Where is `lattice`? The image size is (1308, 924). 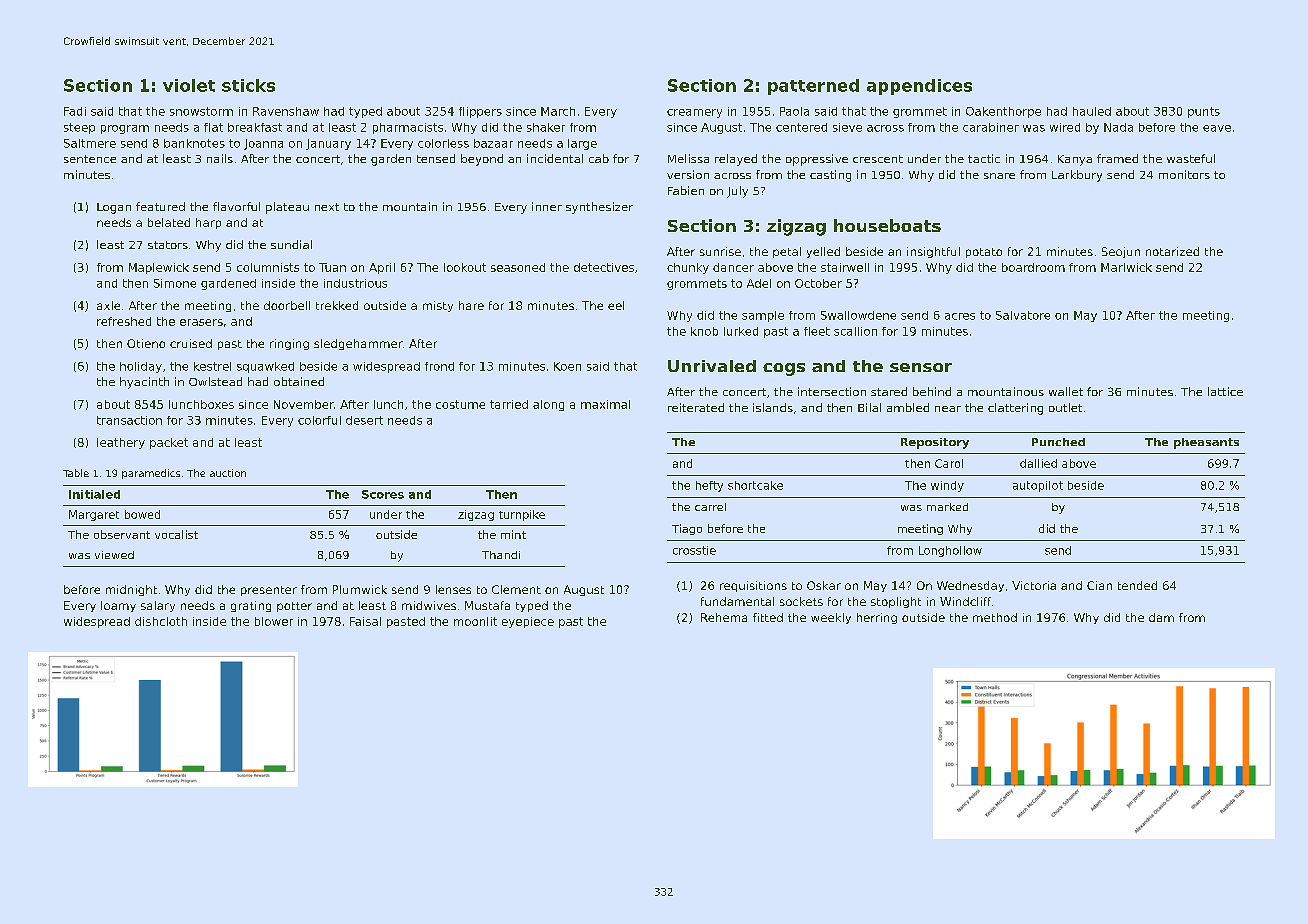
lattice is located at coordinates (1225, 391).
